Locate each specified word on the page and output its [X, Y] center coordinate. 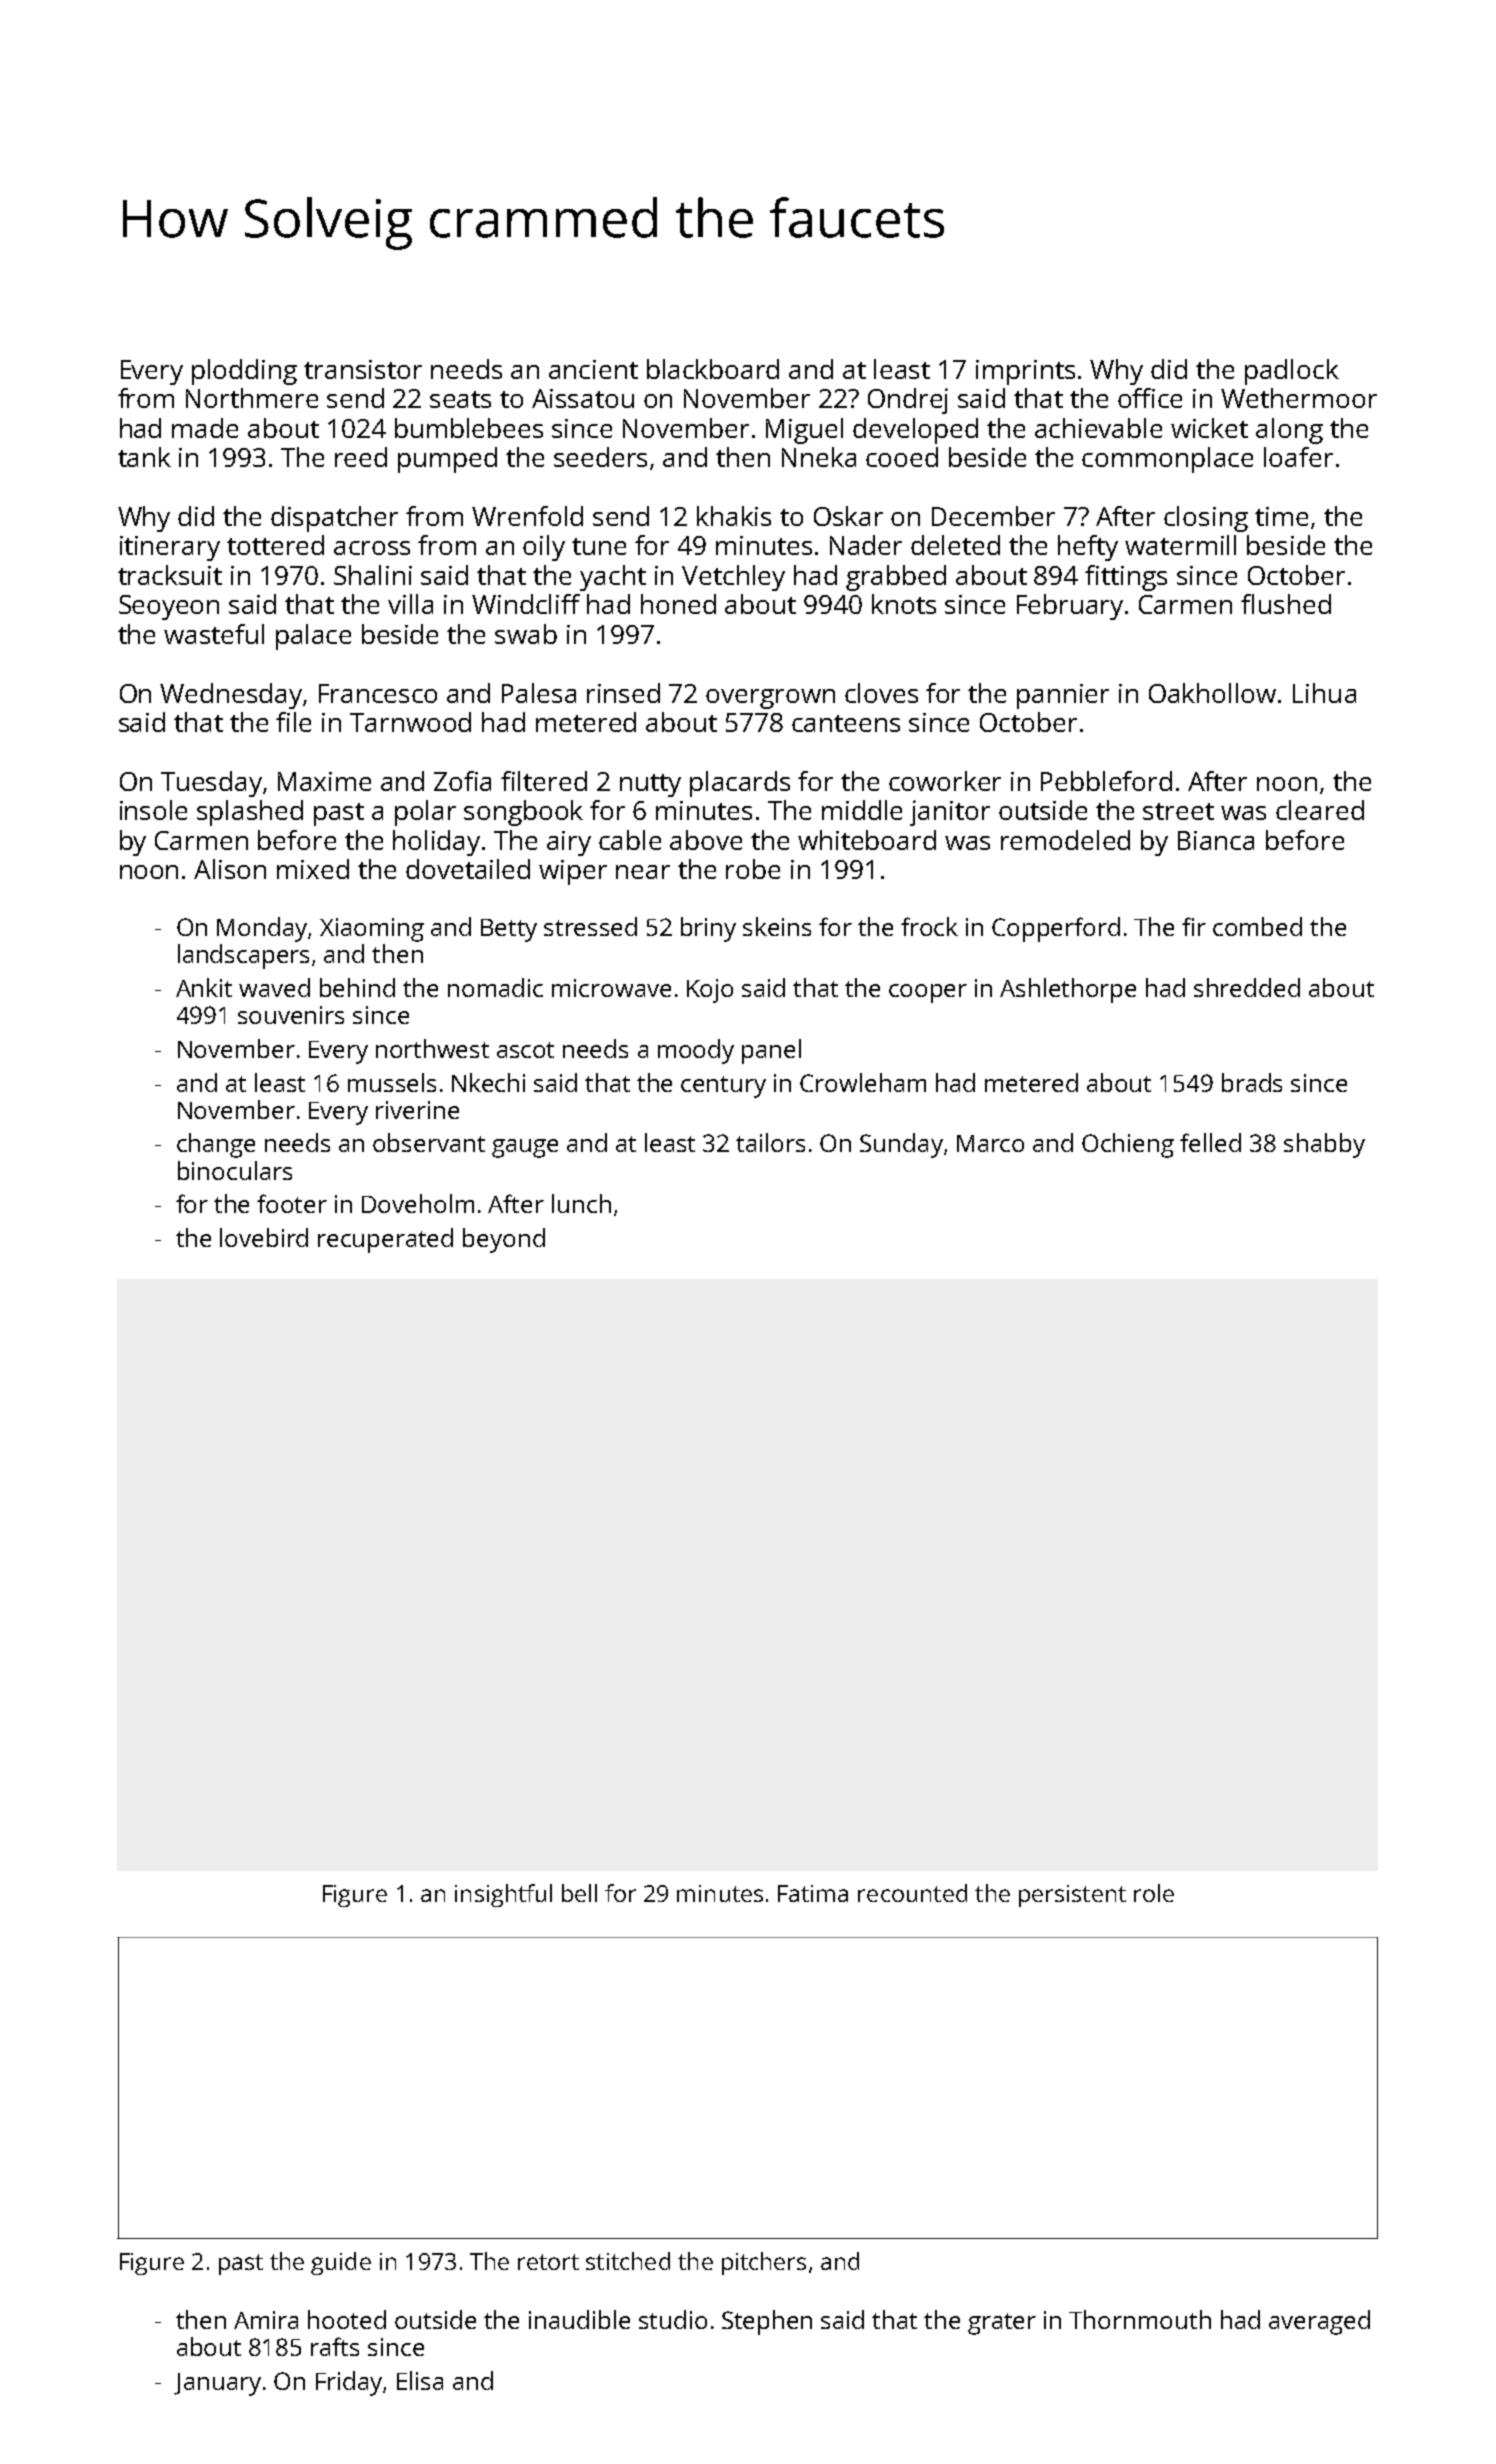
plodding [244, 372]
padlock [1292, 372]
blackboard [713, 369]
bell [579, 1893]
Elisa [420, 2380]
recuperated [385, 1240]
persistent [1072, 1896]
